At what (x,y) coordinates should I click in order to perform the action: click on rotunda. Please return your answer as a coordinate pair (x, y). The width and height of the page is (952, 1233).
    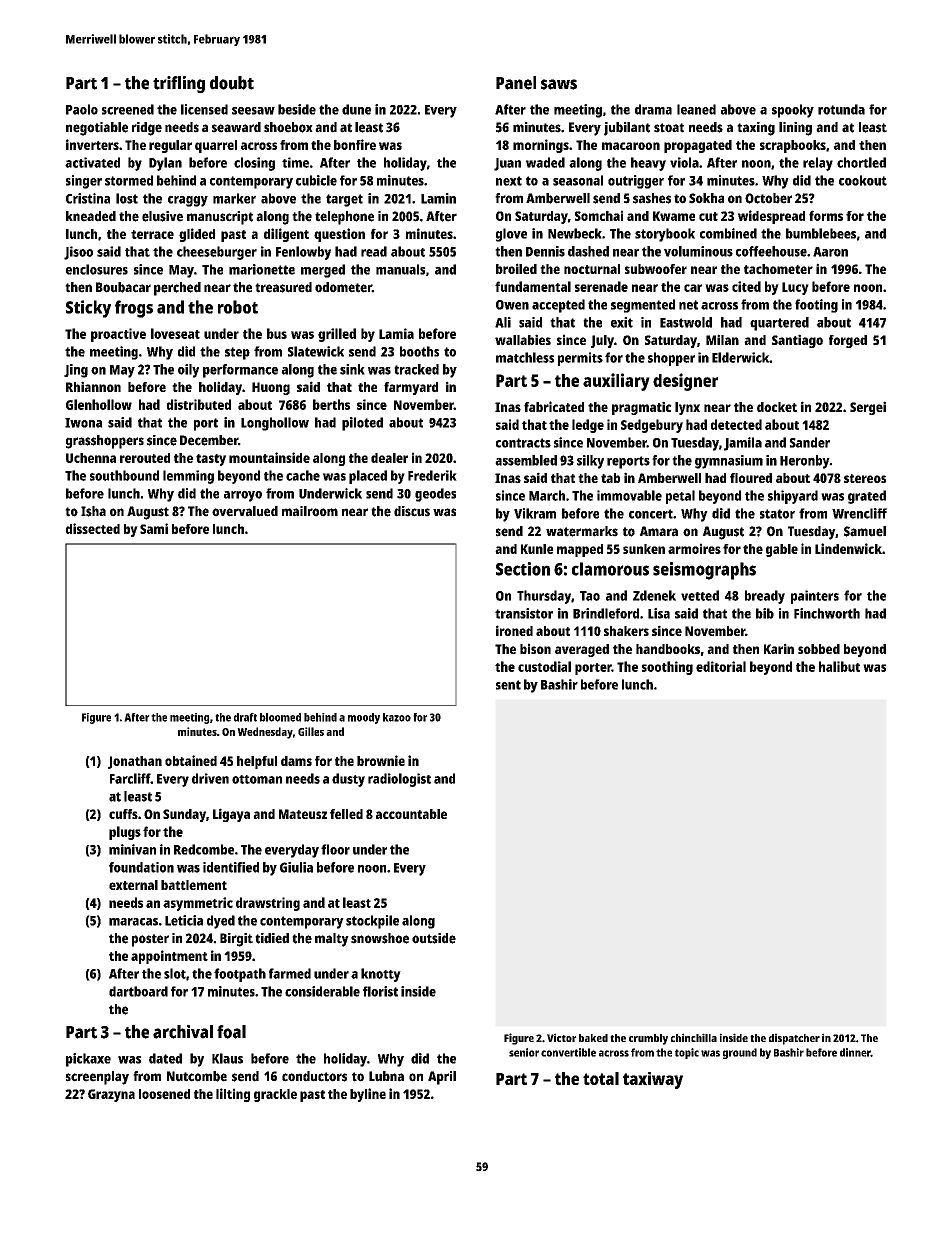
    Looking at the image, I should click on (841, 109).
